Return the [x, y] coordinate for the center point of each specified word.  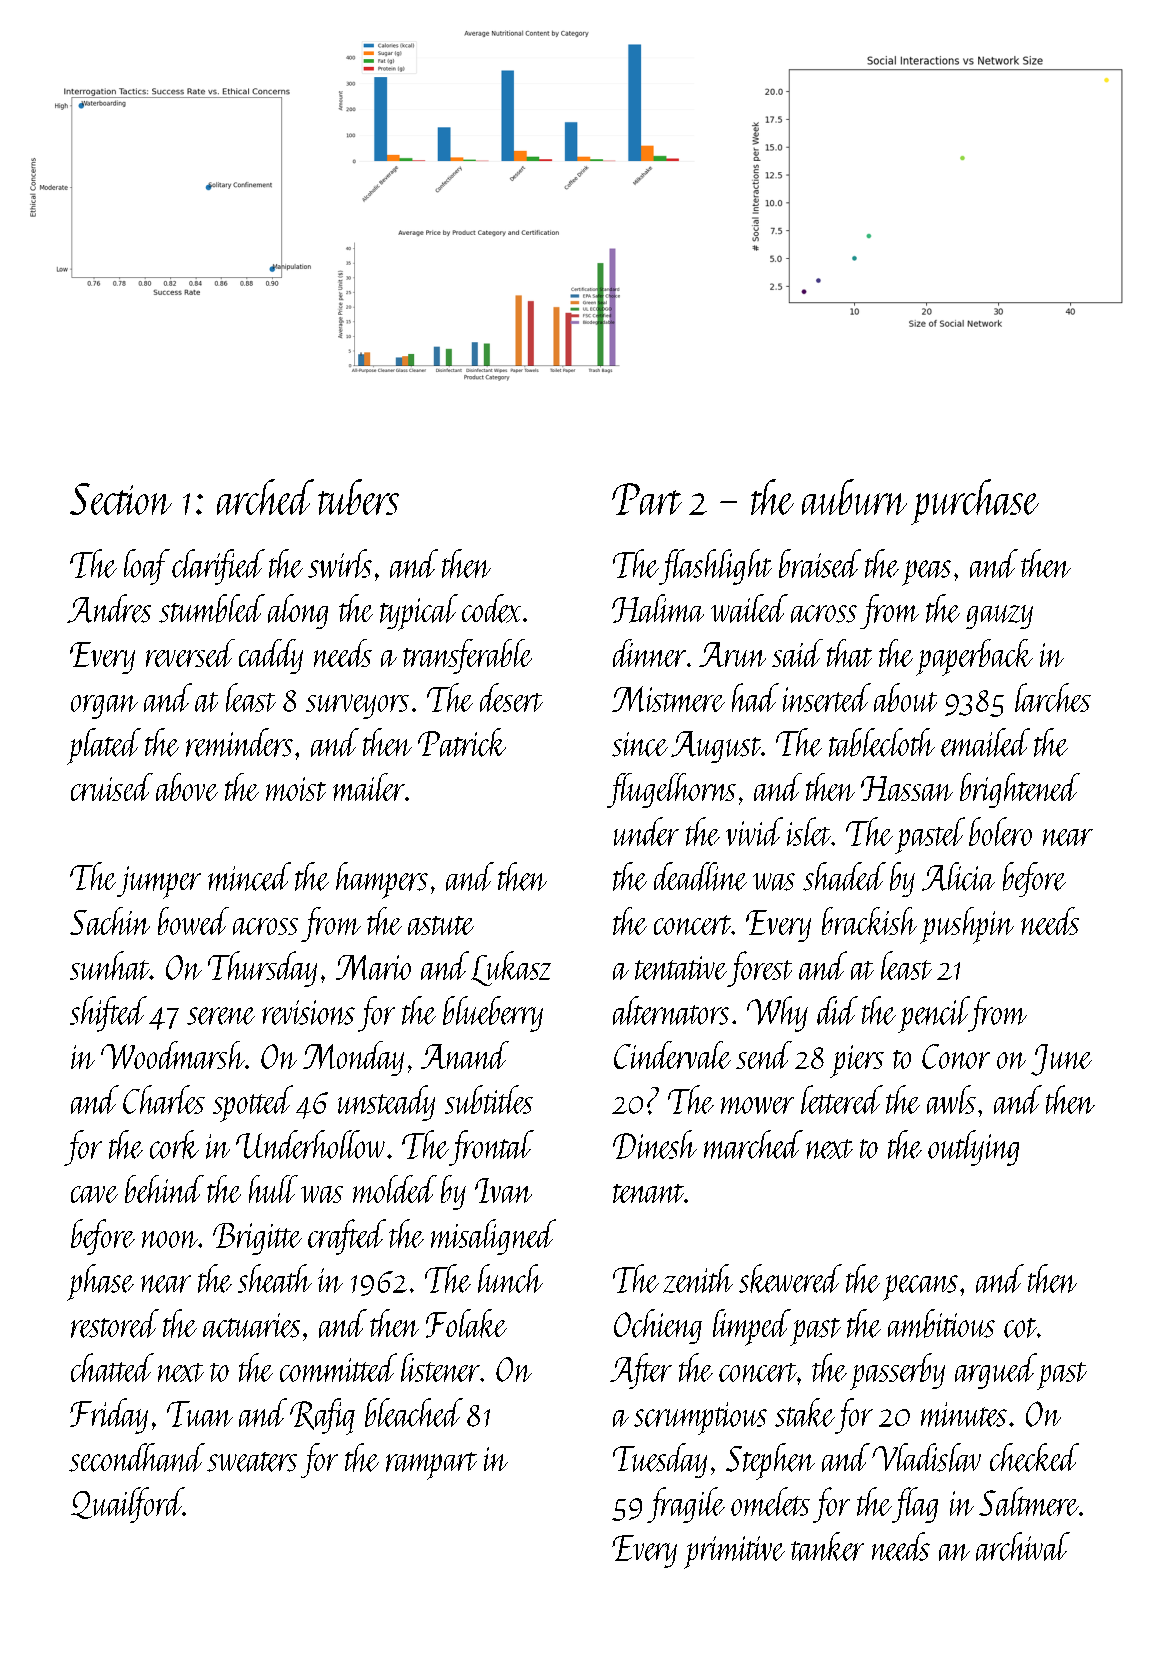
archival [1023, 1546]
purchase [975, 502]
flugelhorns [671, 790]
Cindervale [672, 1055]
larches [1053, 697]
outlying [973, 1148]
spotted [253, 1103]
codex [491, 608]
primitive [734, 1552]
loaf [147, 567]
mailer [369, 787]
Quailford [127, 1505]
